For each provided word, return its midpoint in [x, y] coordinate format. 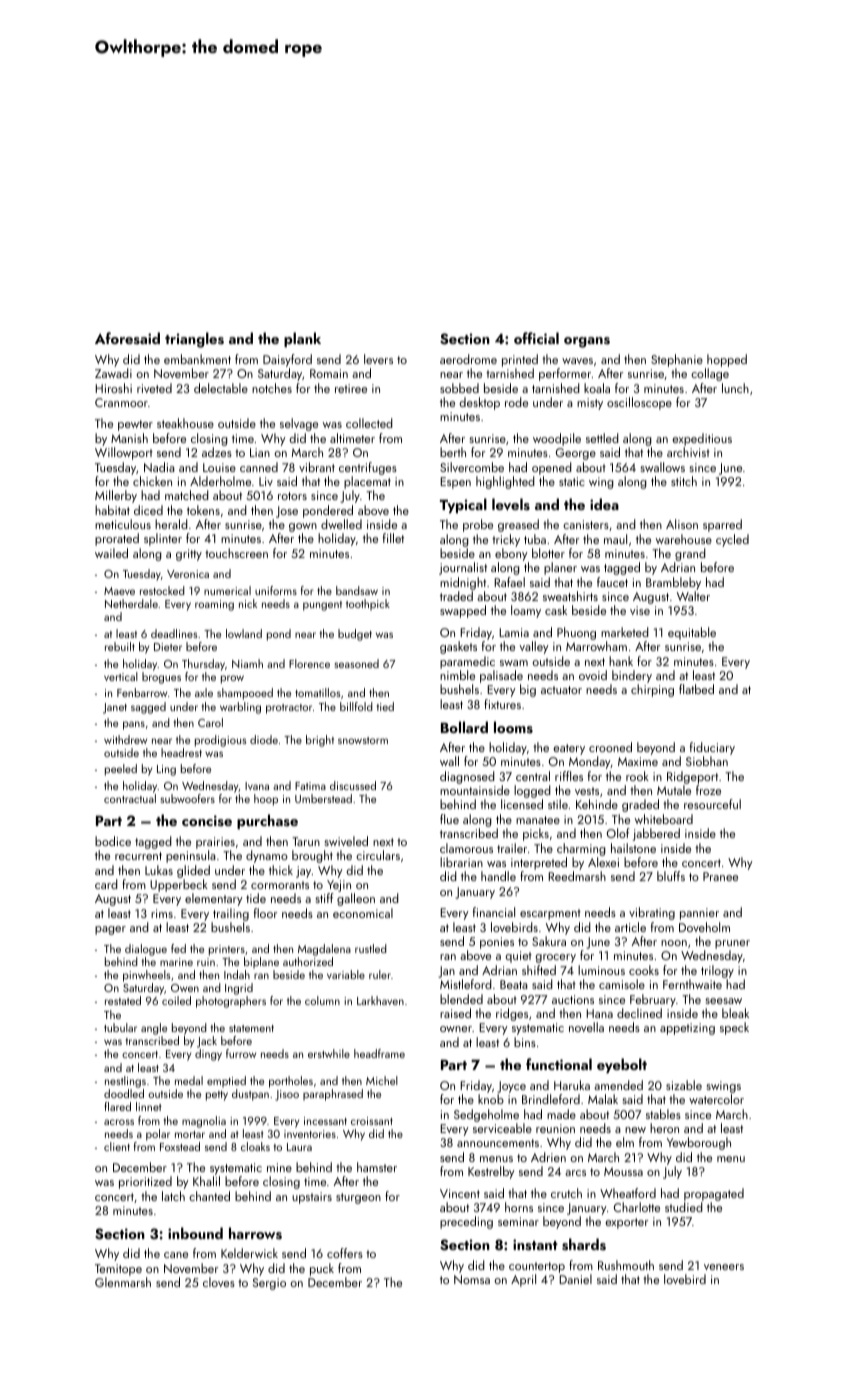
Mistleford [466, 984]
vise [640, 610]
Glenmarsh [123, 1282]
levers [378, 359]
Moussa [623, 1171]
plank [302, 339]
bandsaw [357, 590]
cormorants [280, 885]
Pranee [720, 876]
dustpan [250, 1095]
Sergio [269, 1284]
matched [187, 495]
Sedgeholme [486, 1115]
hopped [727, 360]
